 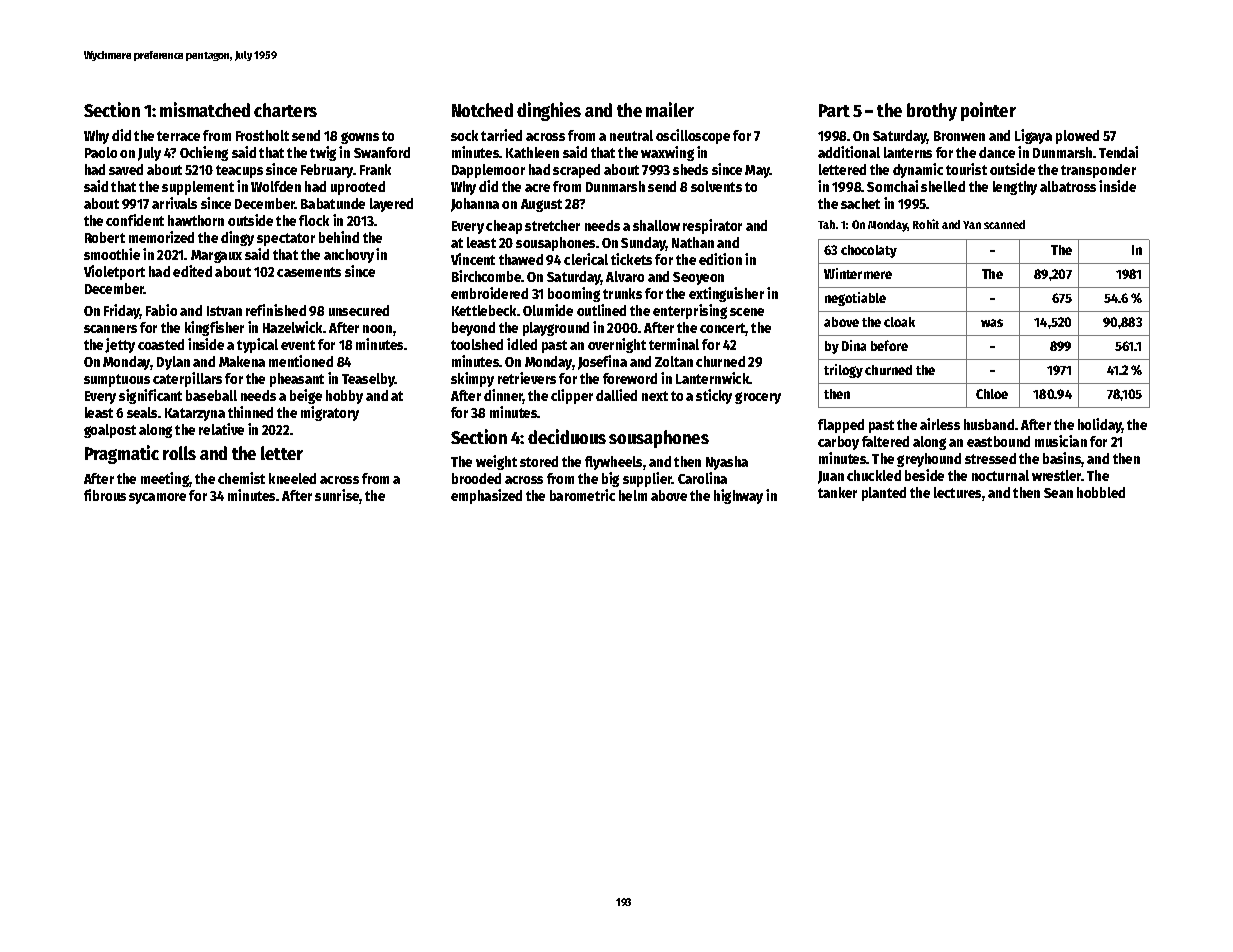 I want to click on mailer, so click(x=670, y=109).
